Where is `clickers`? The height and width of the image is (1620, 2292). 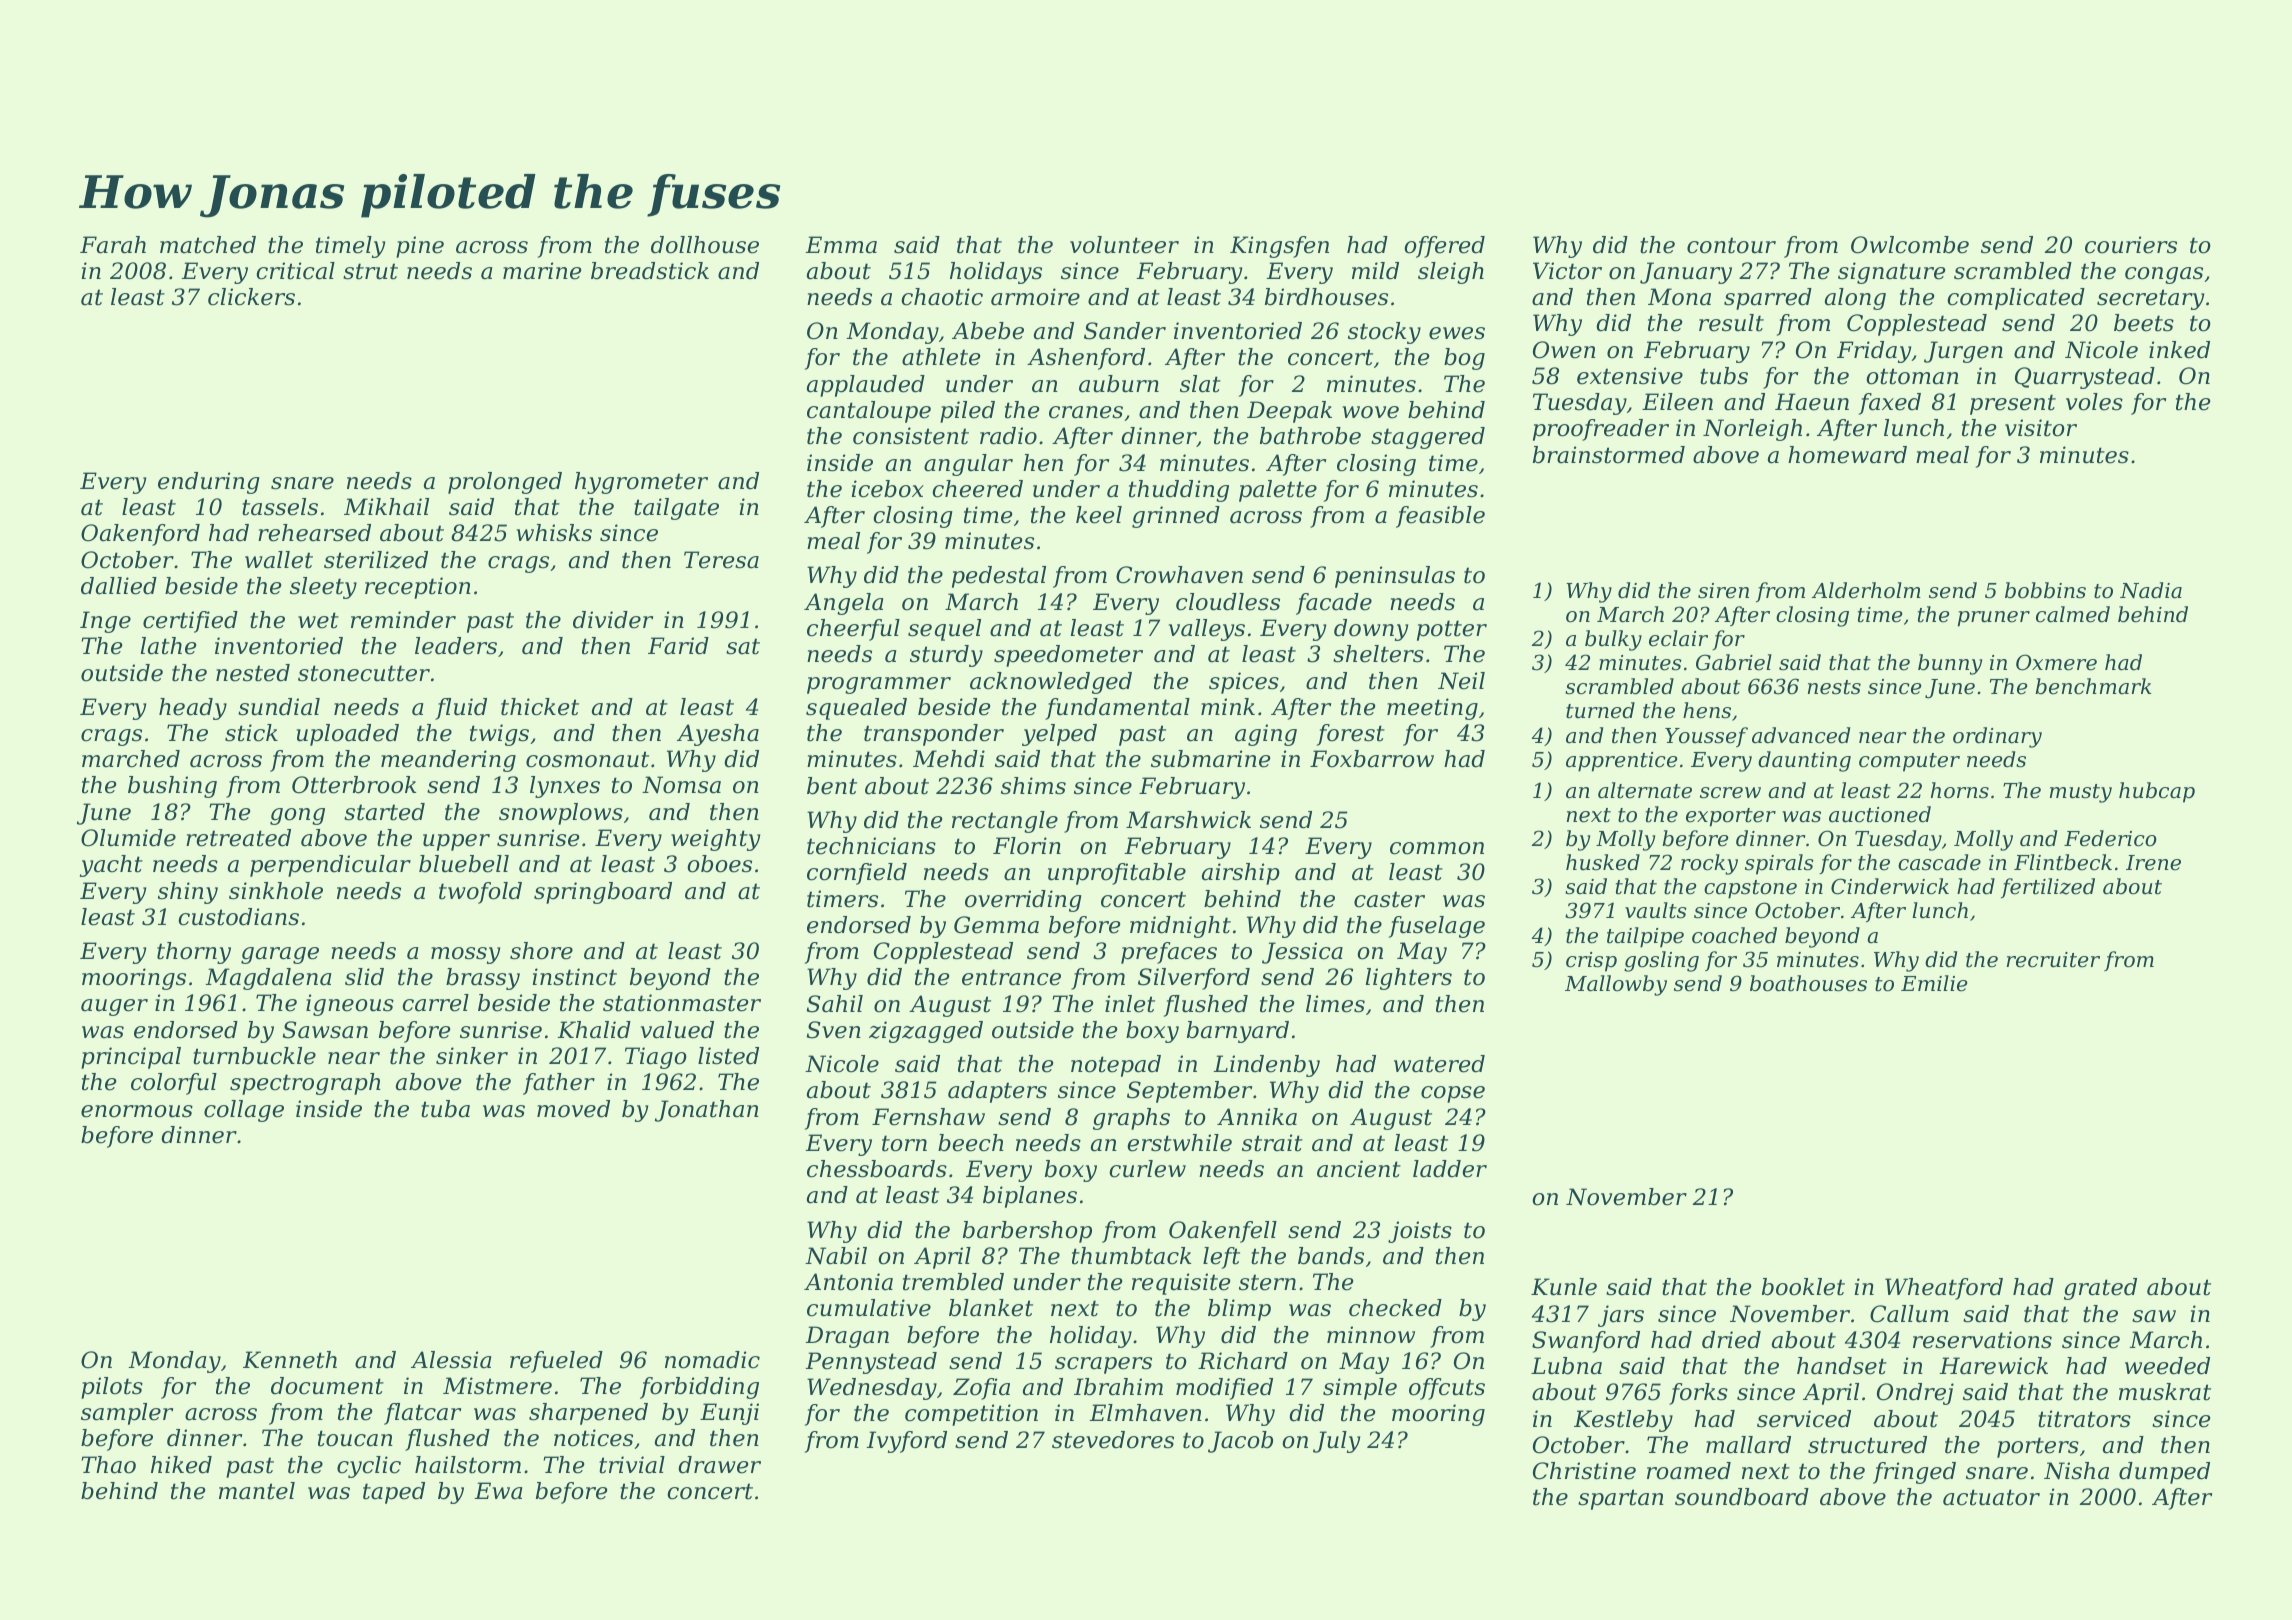 clickers is located at coordinates (251, 297).
